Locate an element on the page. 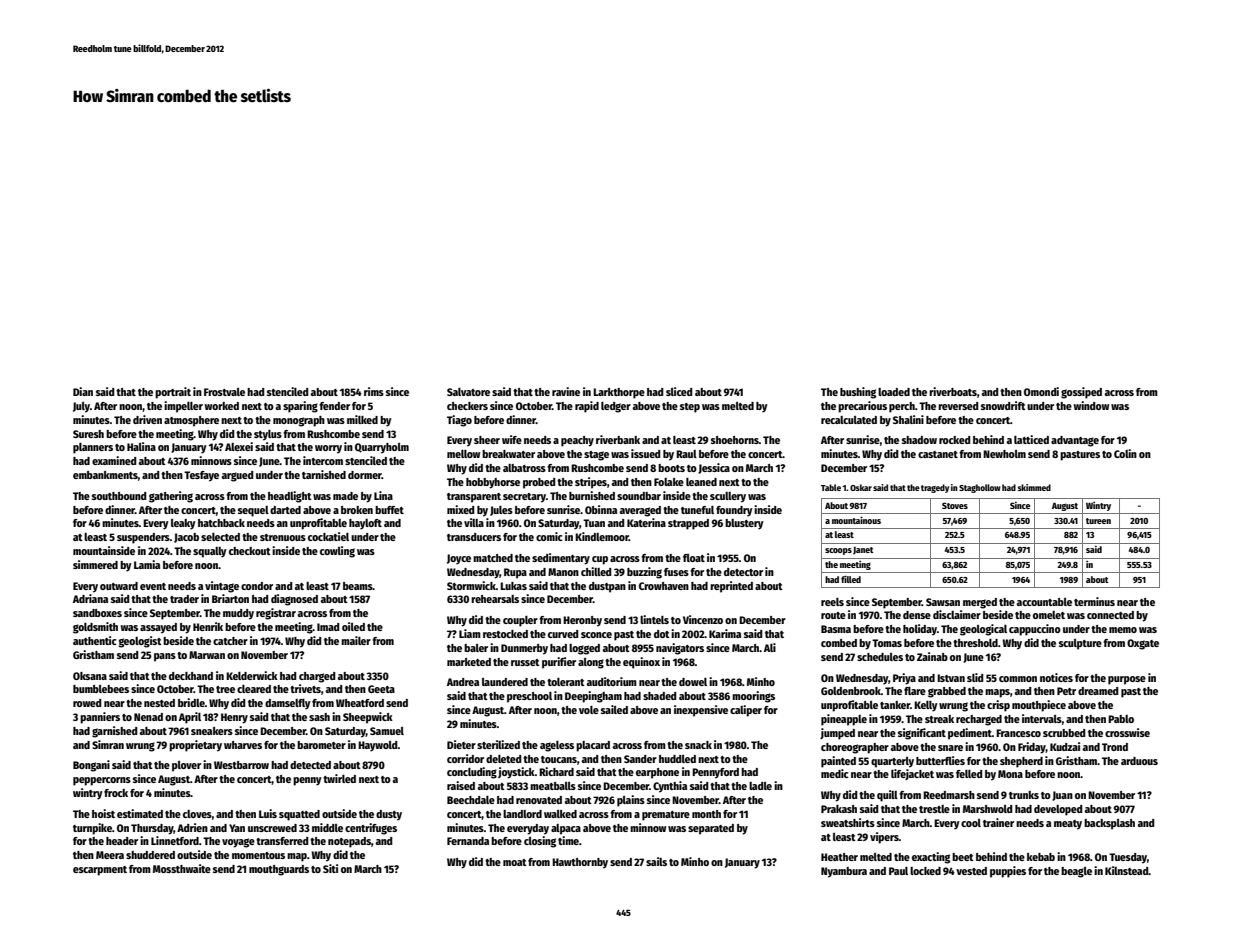 This image has width=1233, height=952. holiday is located at coordinates (920, 630).
